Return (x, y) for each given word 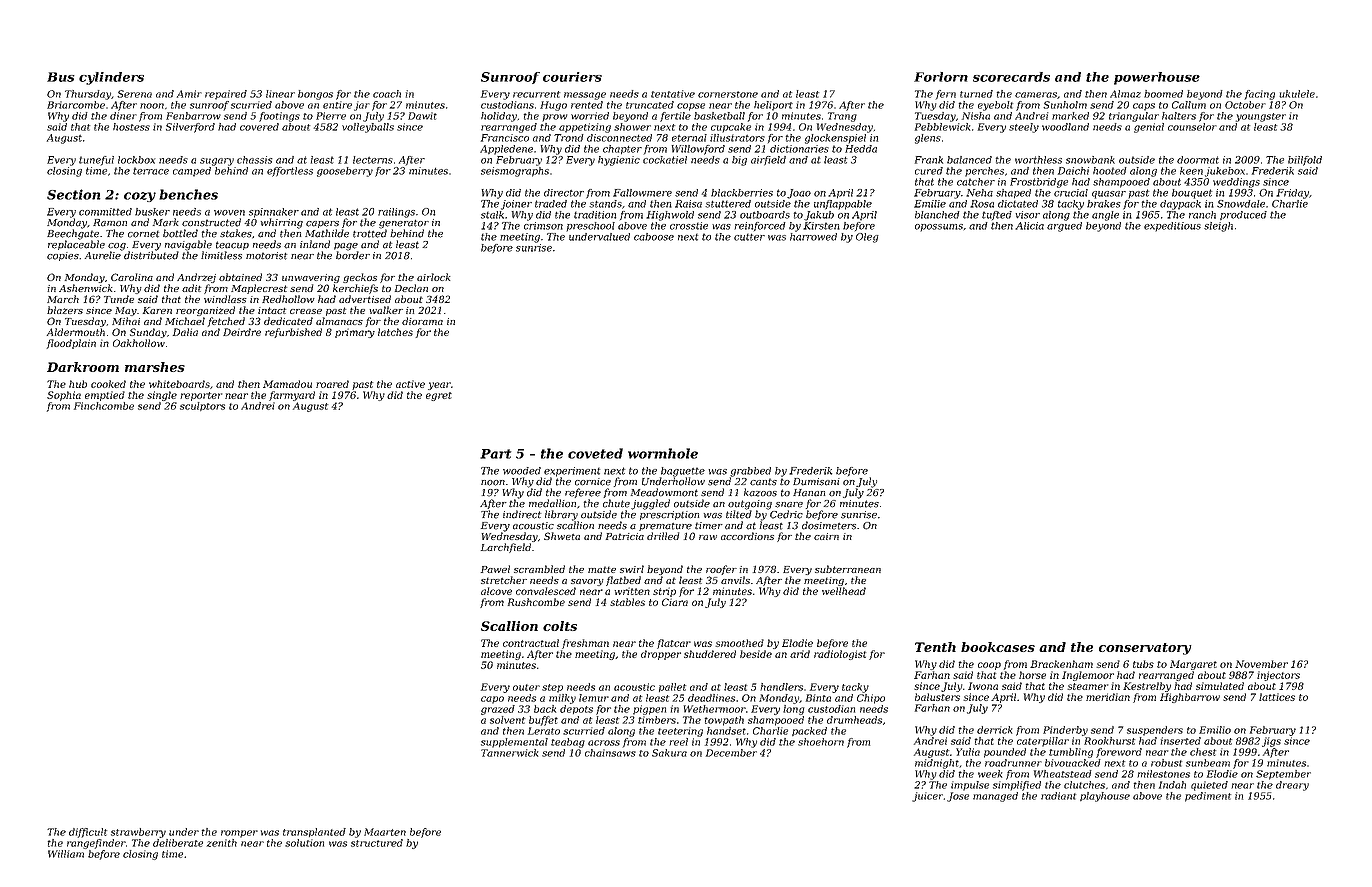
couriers (572, 77)
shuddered (710, 654)
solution (304, 843)
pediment (1208, 797)
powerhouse (1157, 78)
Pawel (495, 569)
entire (337, 105)
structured (377, 843)
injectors (1278, 676)
